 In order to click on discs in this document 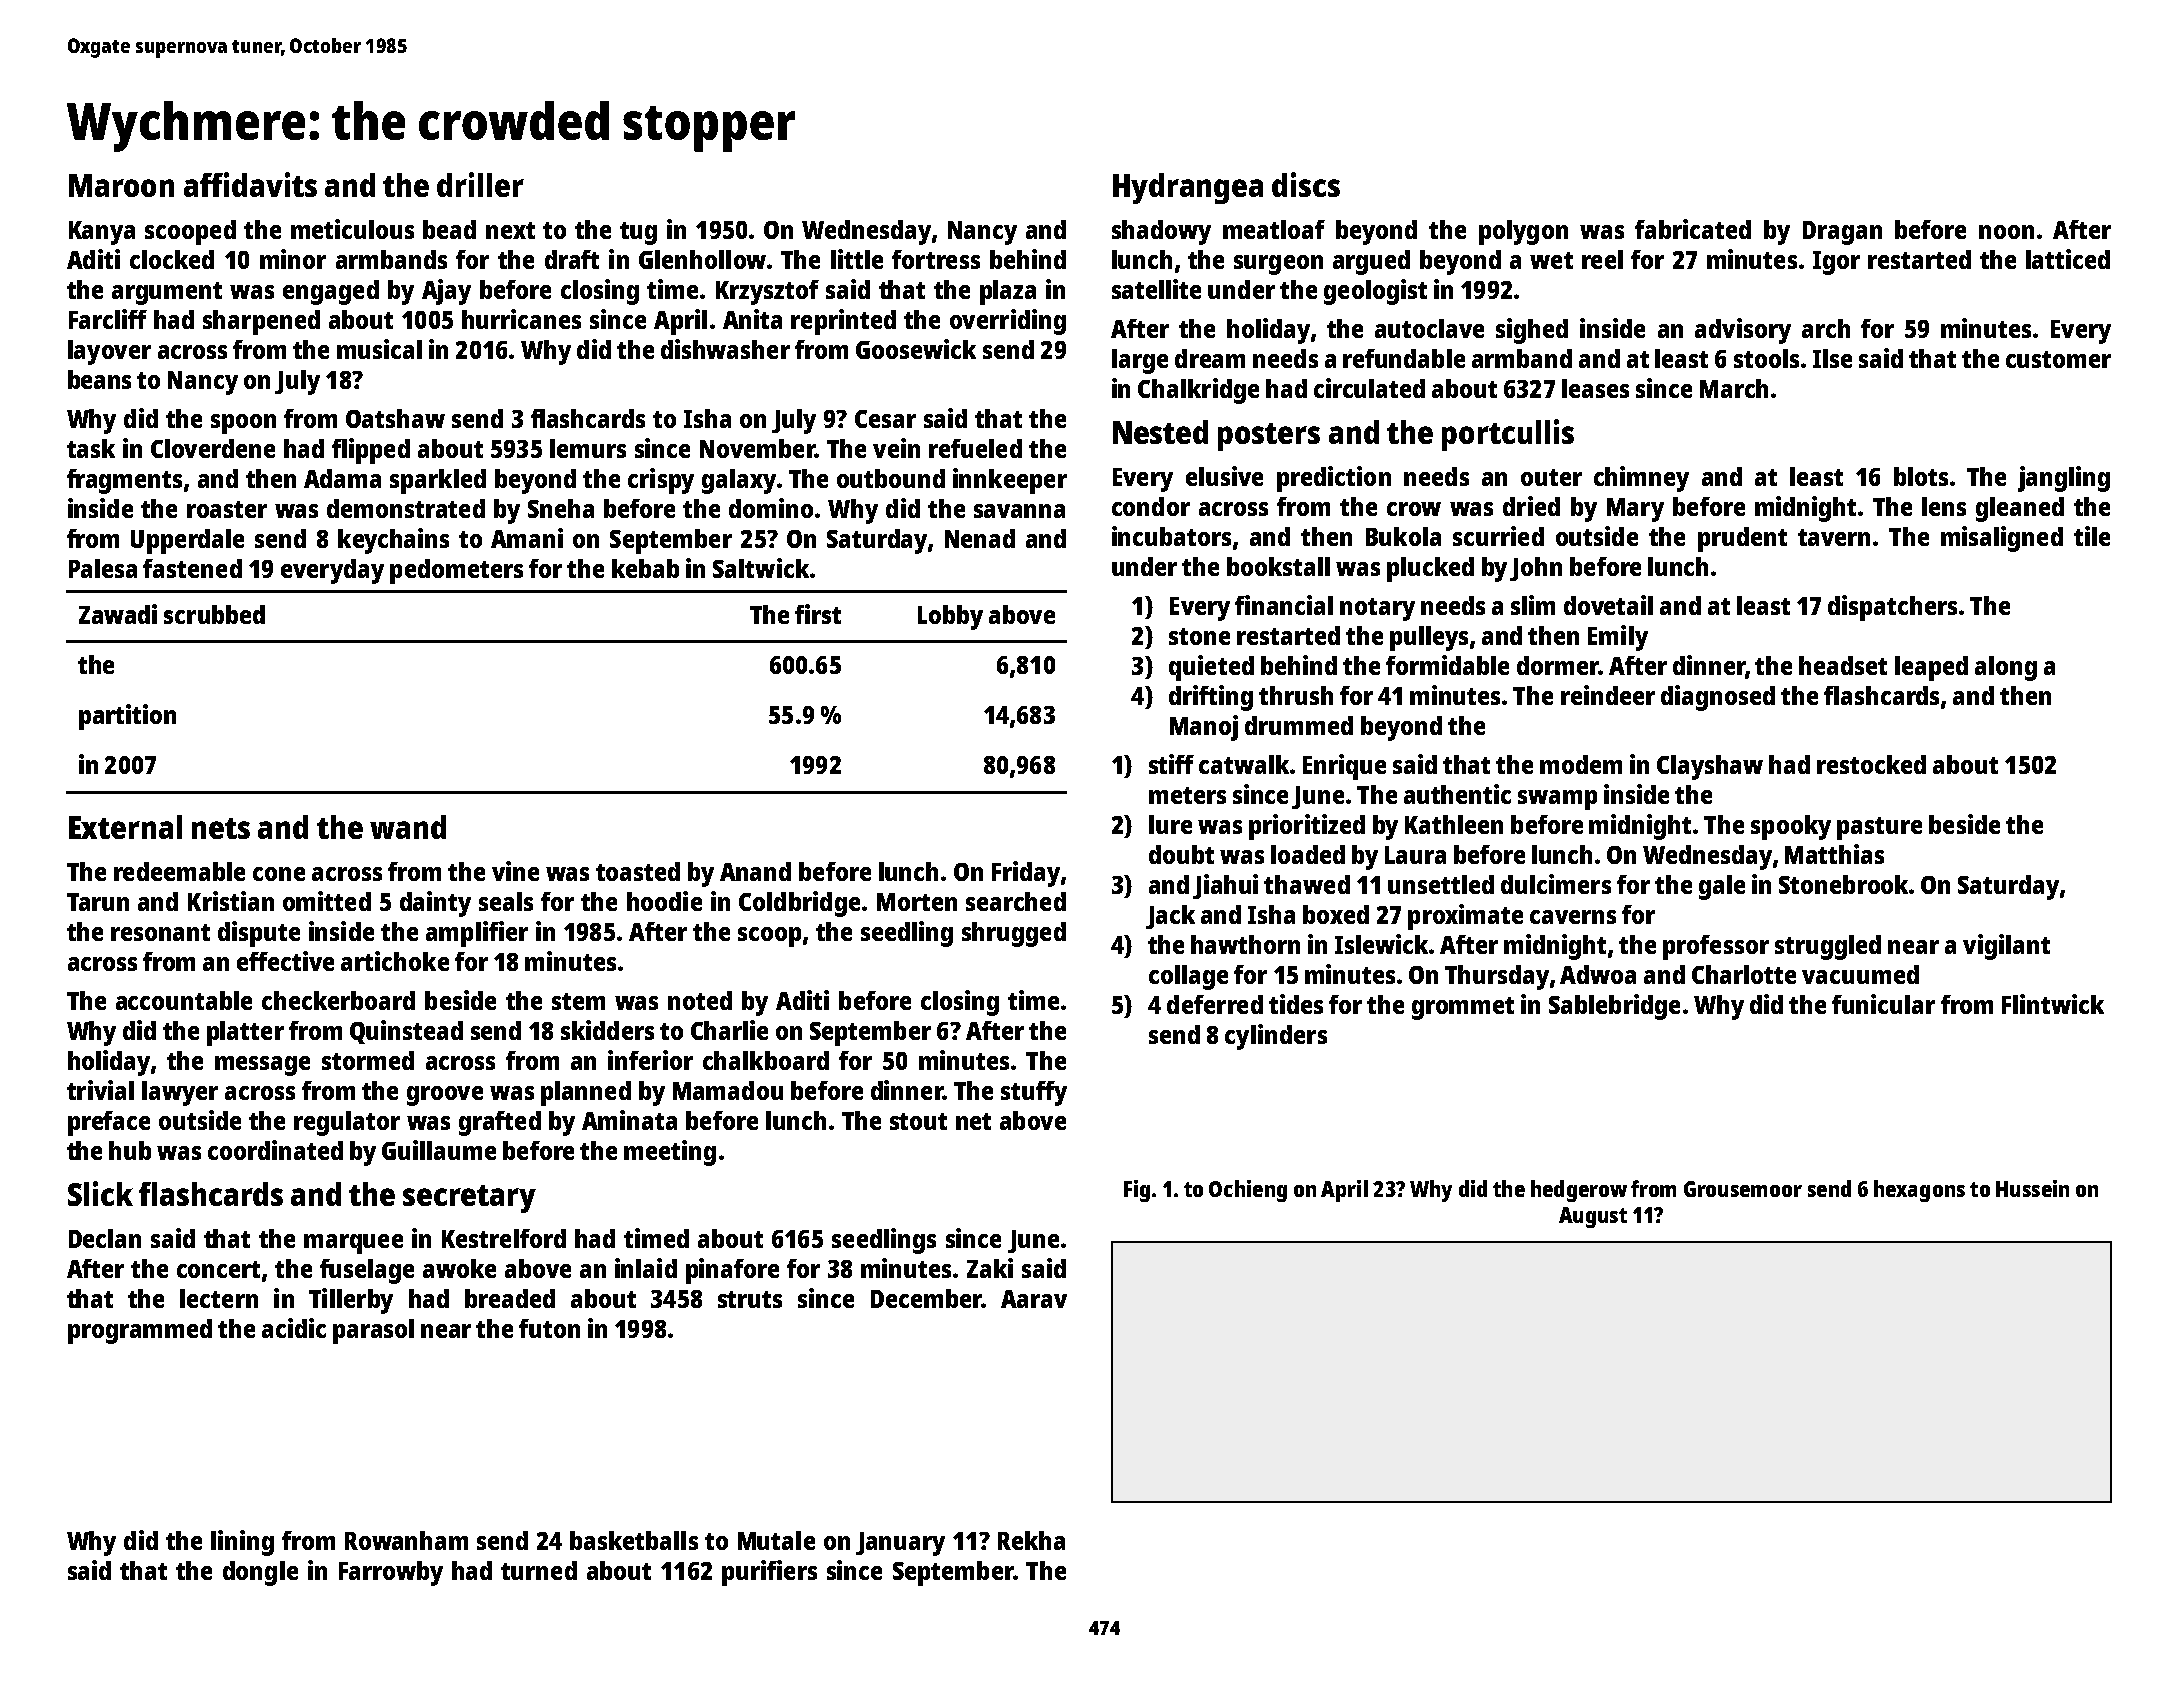, I will do `click(1306, 184)`.
